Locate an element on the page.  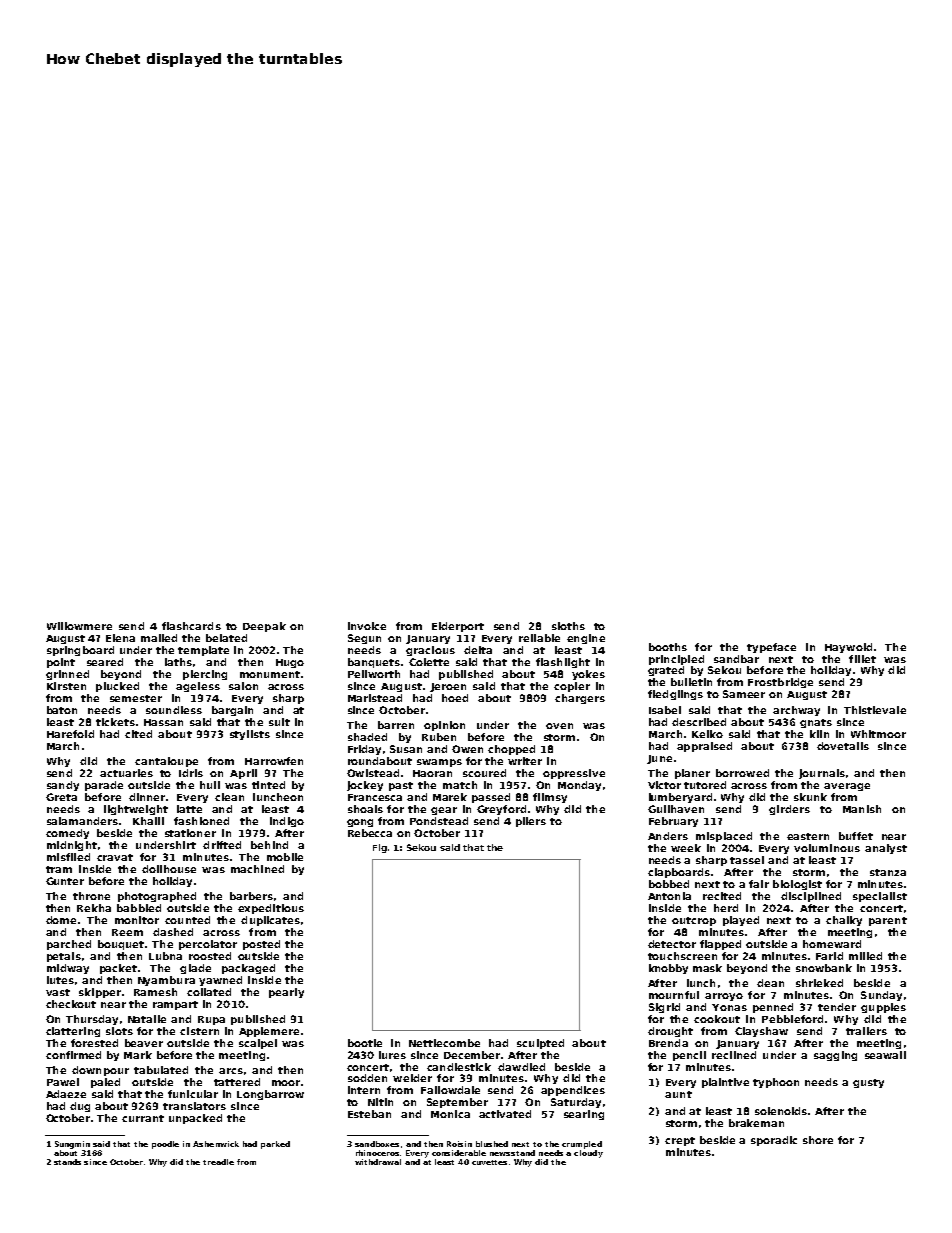
match is located at coordinates (460, 785).
